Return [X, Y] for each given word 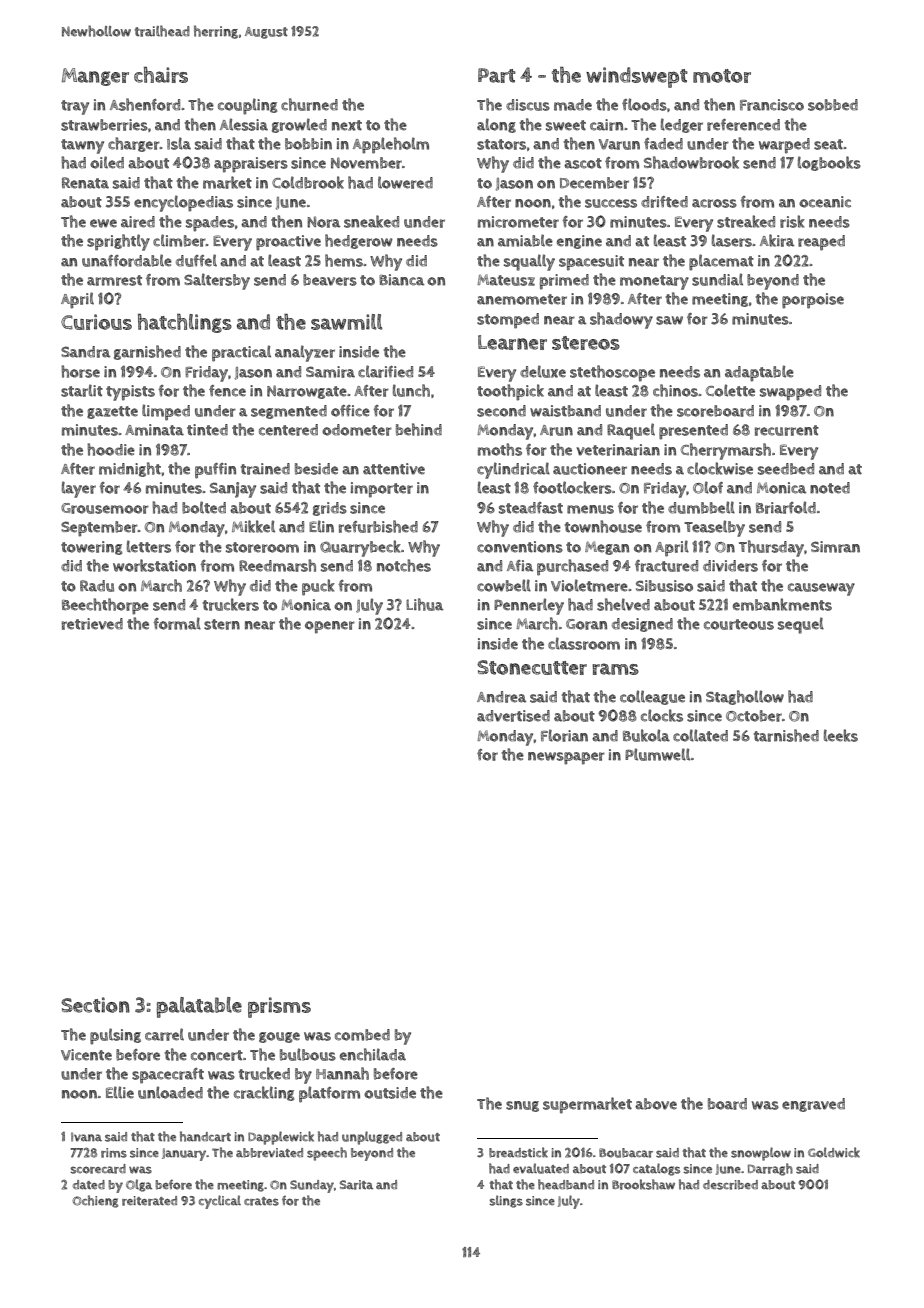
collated [700, 735]
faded [663, 144]
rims [114, 1153]
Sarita [356, 1185]
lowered [405, 182]
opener [330, 627]
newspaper [566, 758]
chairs [161, 75]
